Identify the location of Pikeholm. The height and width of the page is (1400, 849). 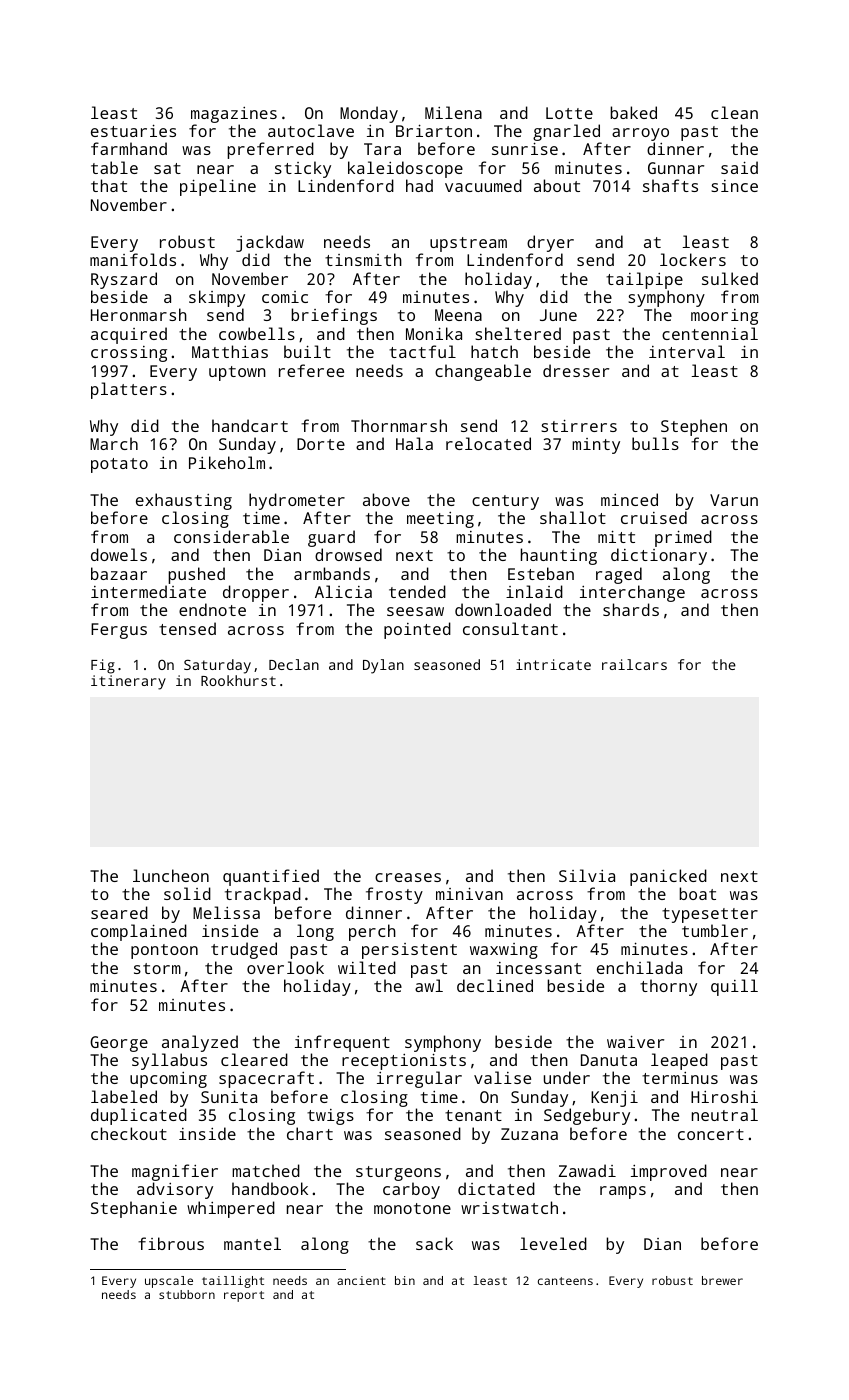
(227, 462).
